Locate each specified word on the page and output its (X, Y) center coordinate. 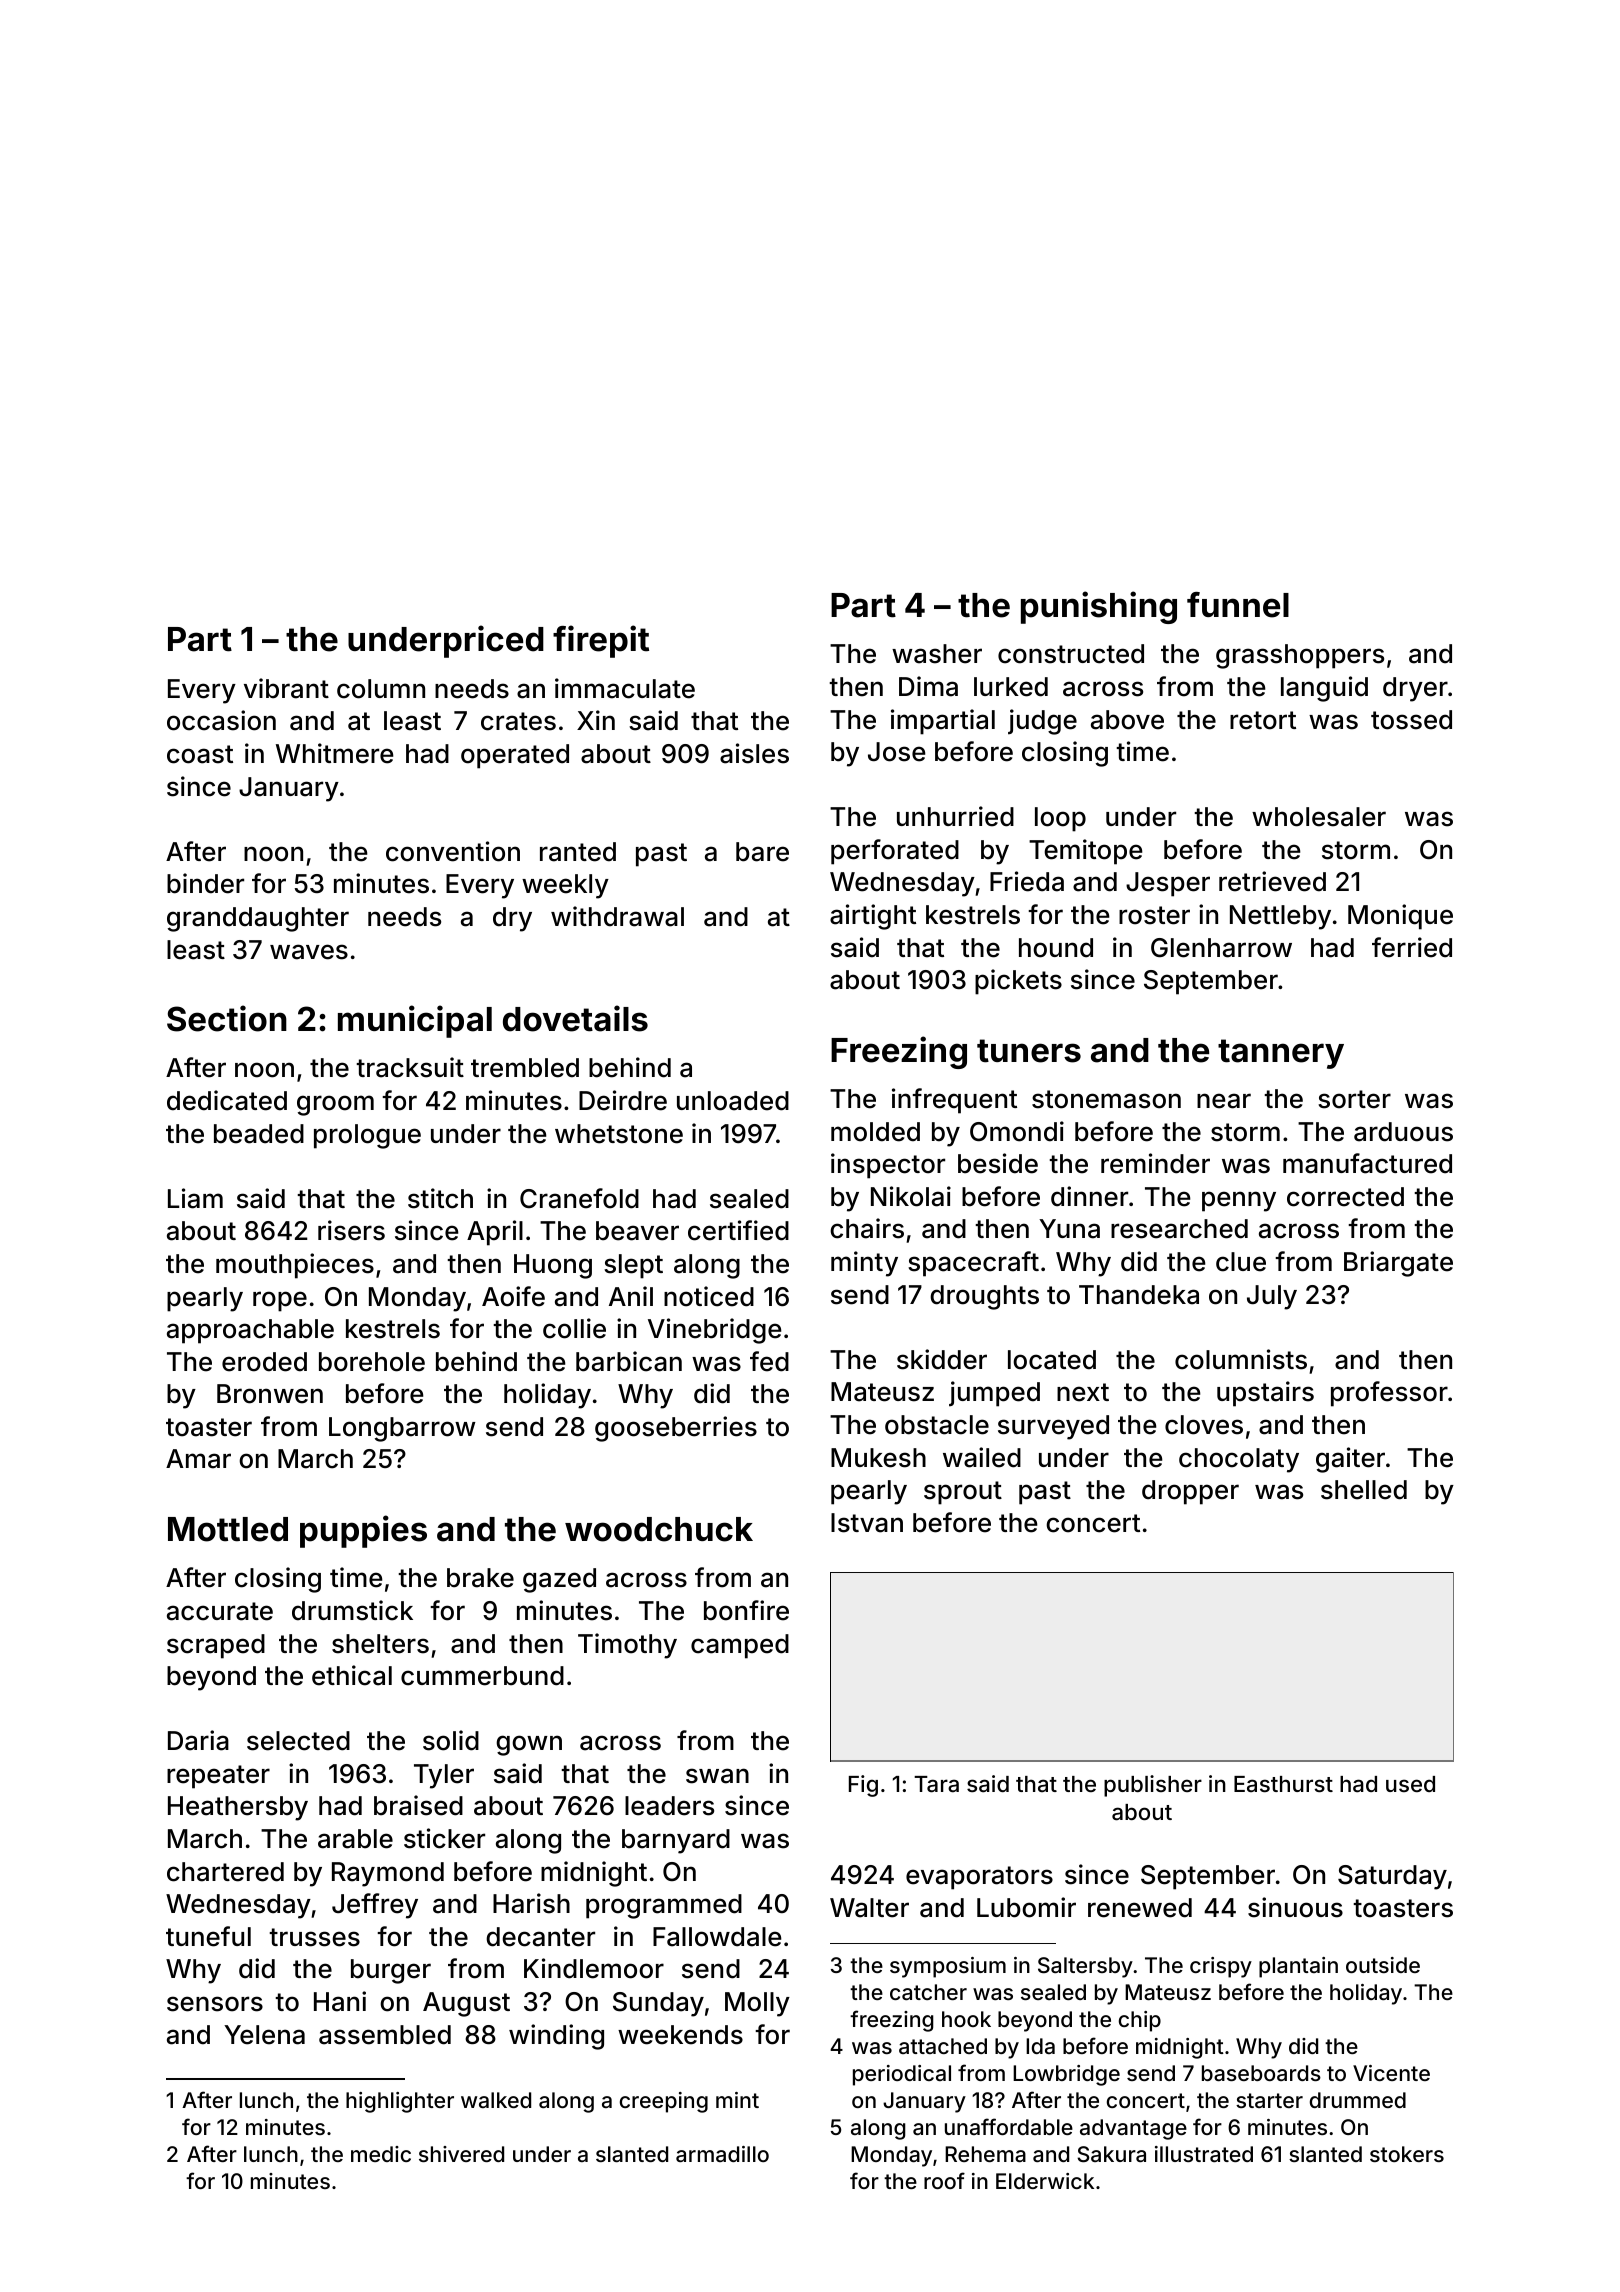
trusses (314, 1937)
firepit (601, 641)
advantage (1133, 2129)
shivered (461, 2154)
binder (205, 883)
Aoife (513, 1296)
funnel (1238, 605)
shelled (1364, 1490)
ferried (1412, 947)
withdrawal (617, 916)
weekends (680, 2035)
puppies (363, 1531)
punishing (1099, 607)
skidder (942, 1359)
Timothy (627, 1646)
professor (1389, 1394)
